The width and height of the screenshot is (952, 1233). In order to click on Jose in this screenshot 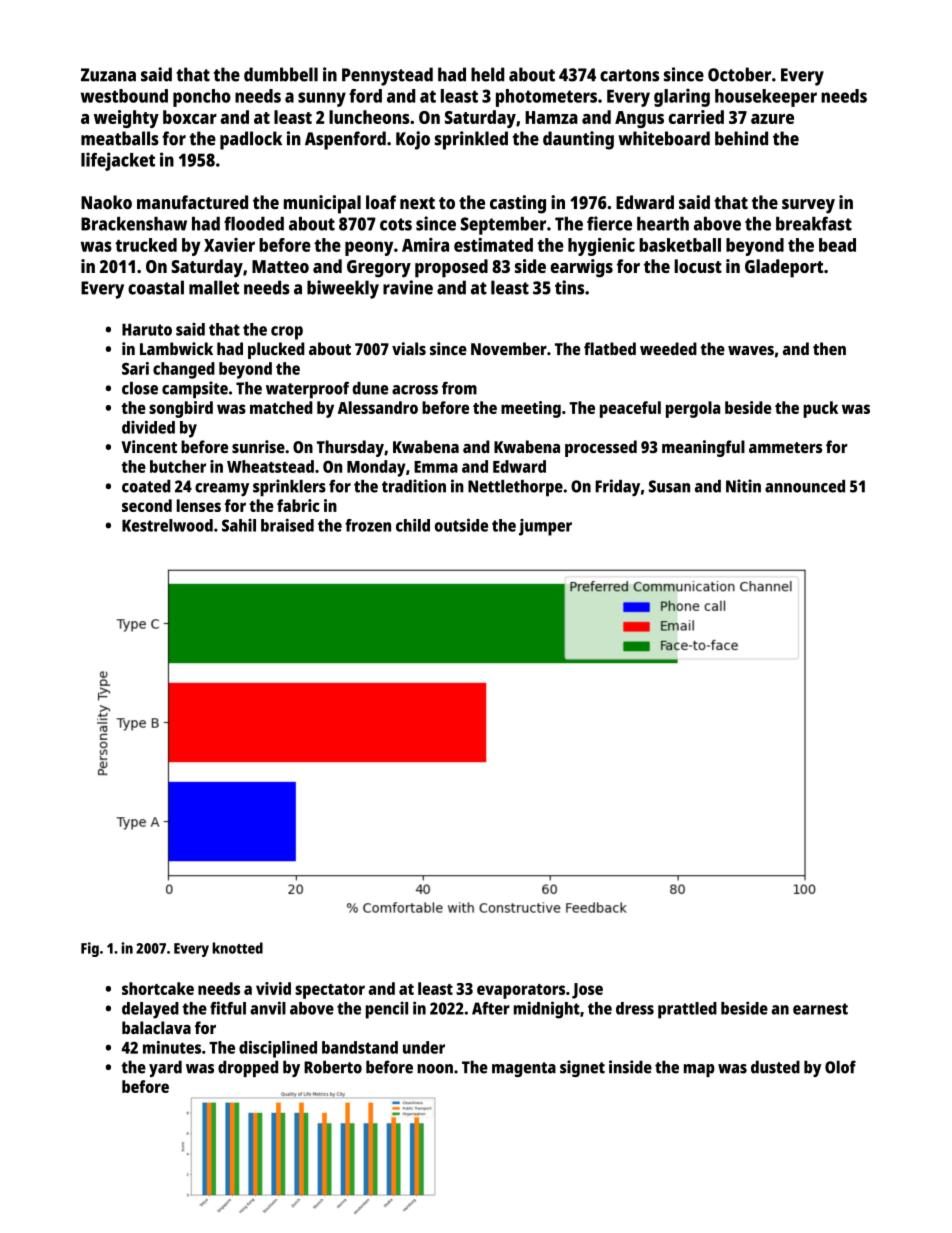, I will do `click(587, 991)`.
